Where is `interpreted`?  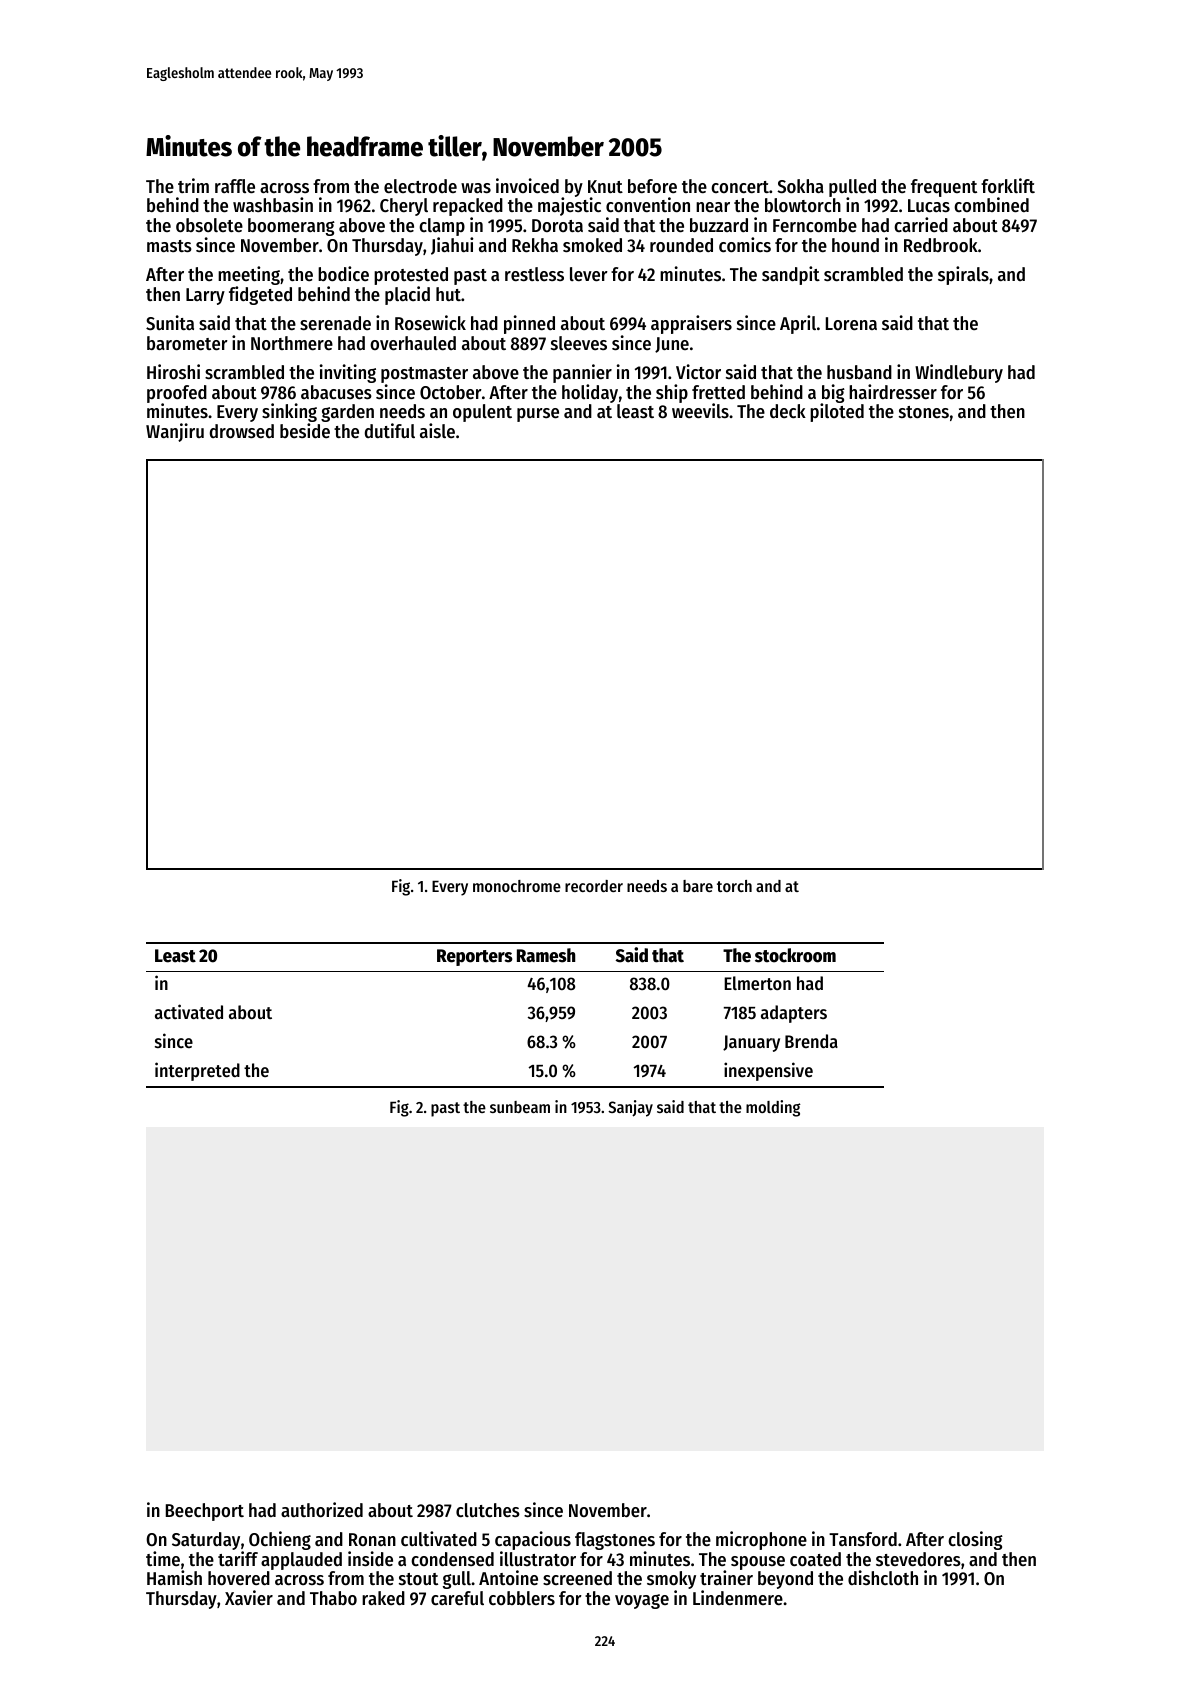
interpreted is located at coordinates (197, 1071).
